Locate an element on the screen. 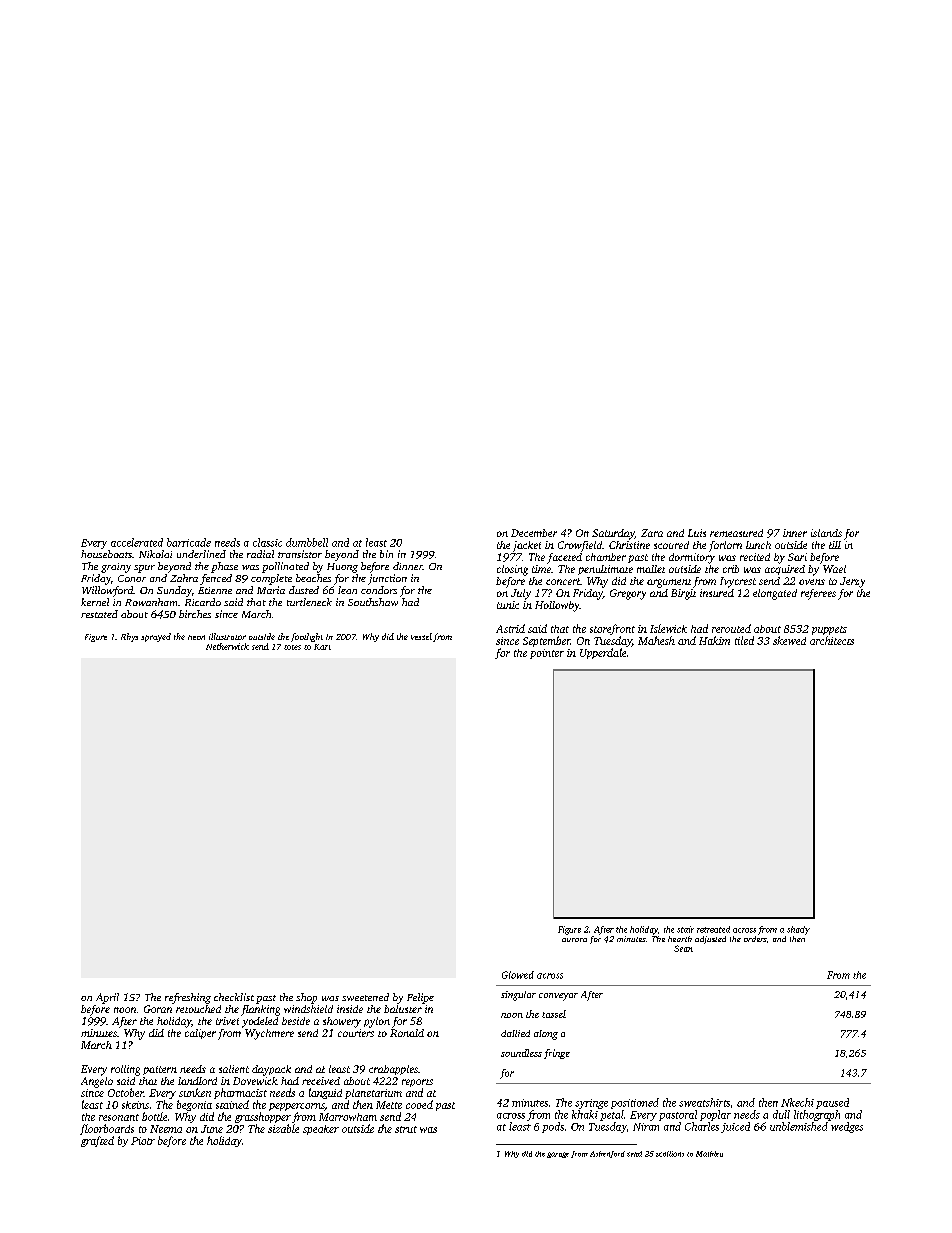  June is located at coordinates (212, 1129).
